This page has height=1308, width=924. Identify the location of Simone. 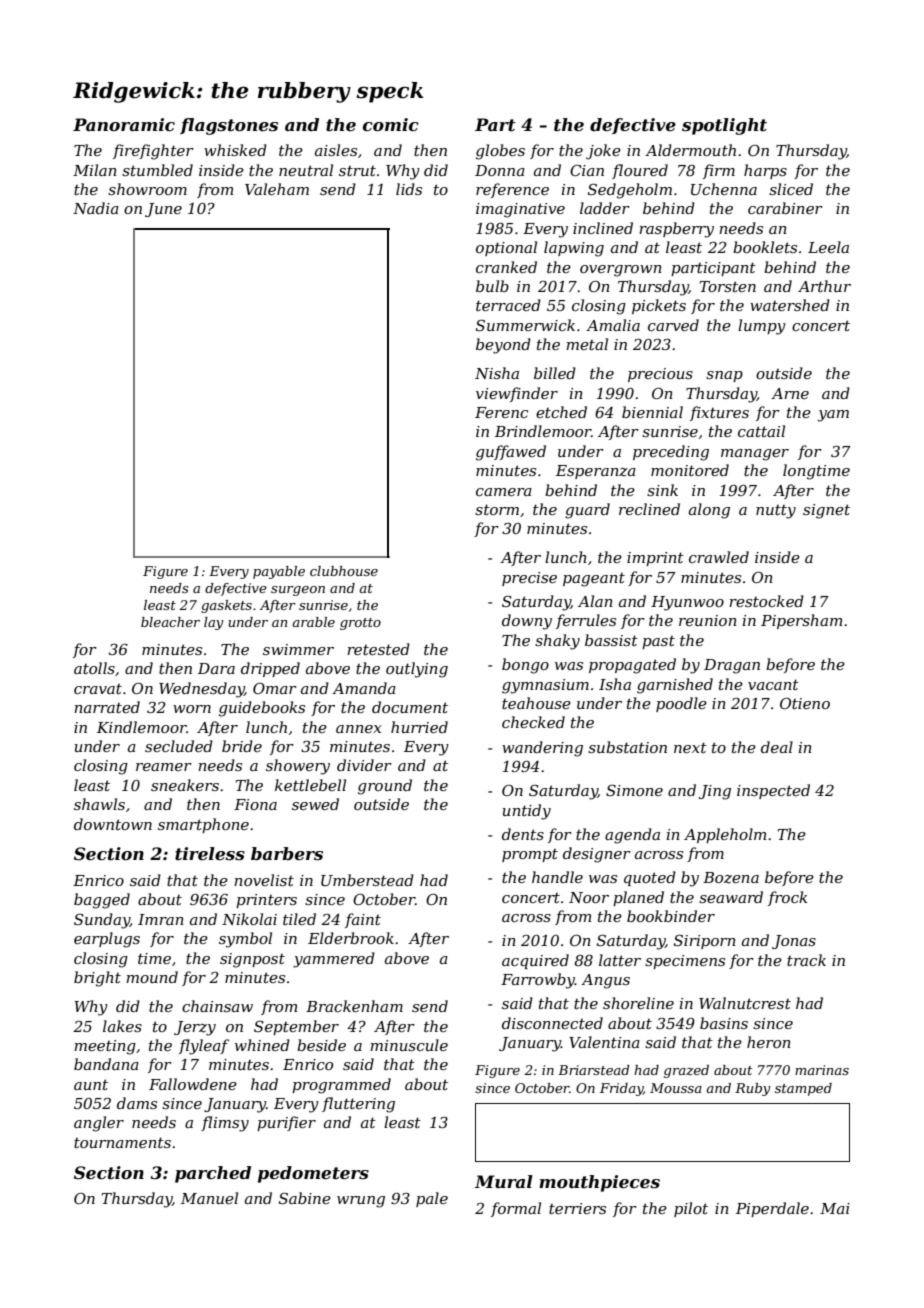
(634, 790).
